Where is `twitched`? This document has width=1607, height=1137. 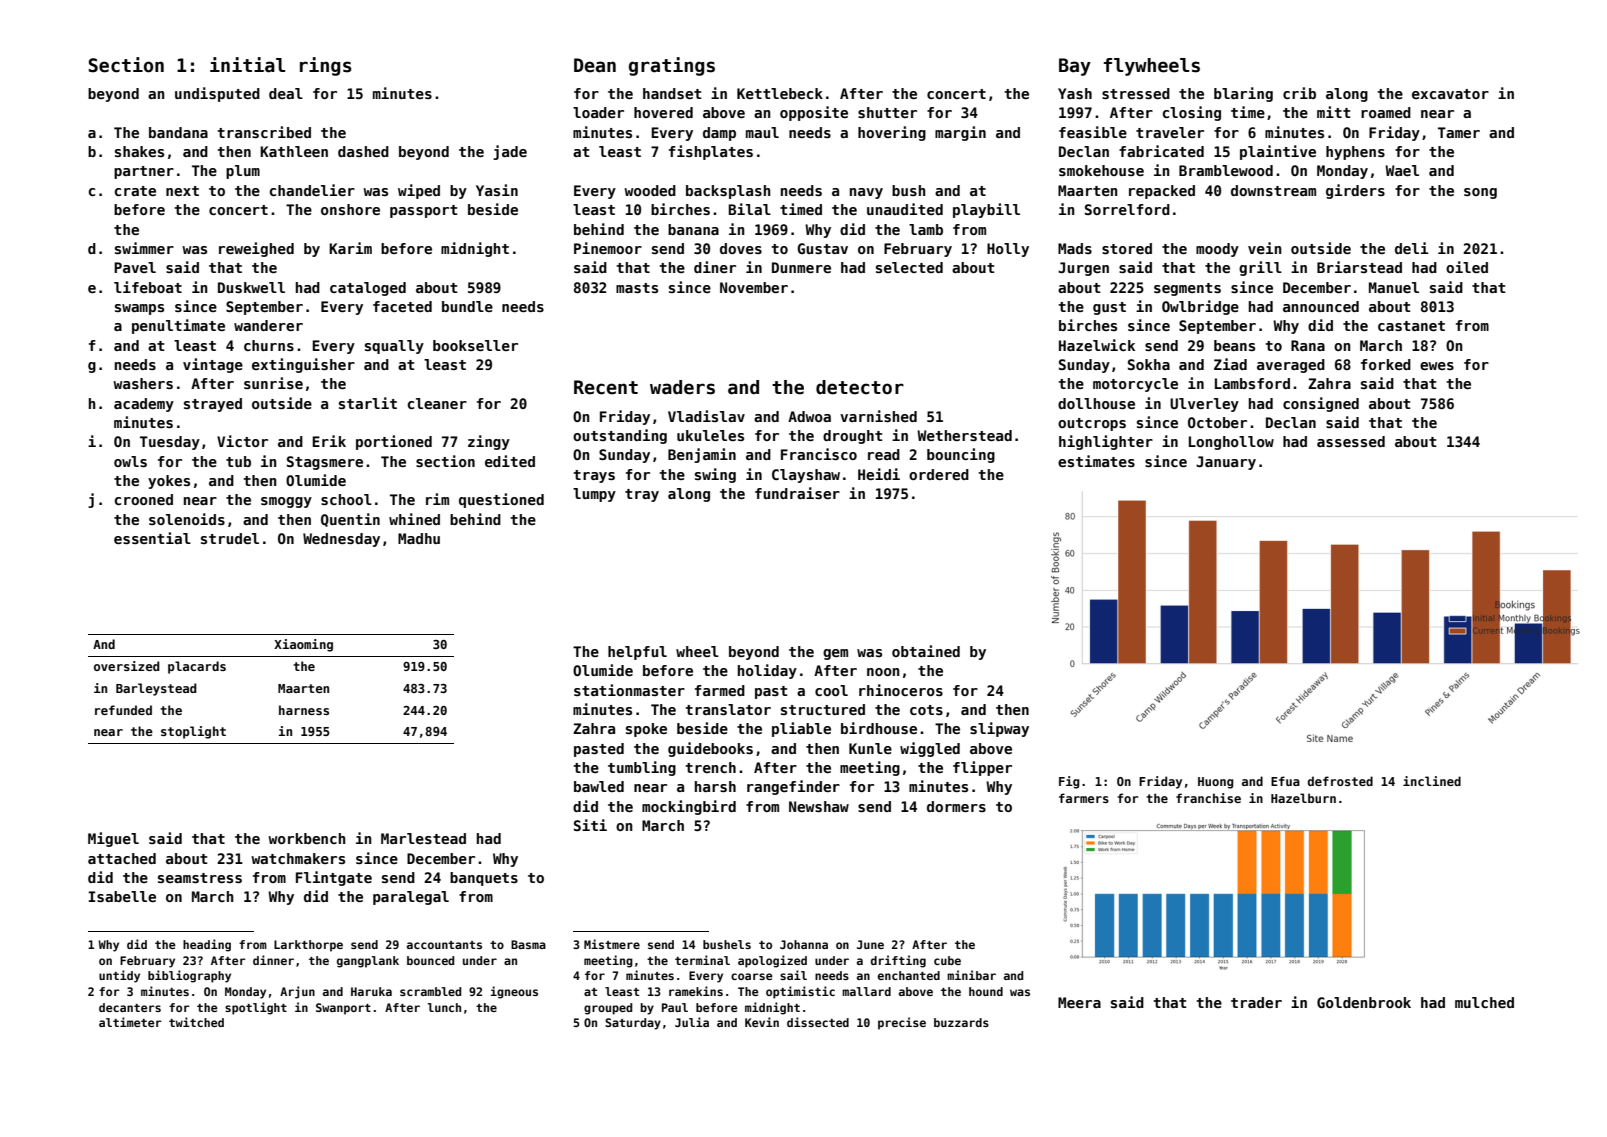
twitched is located at coordinates (196, 1022).
